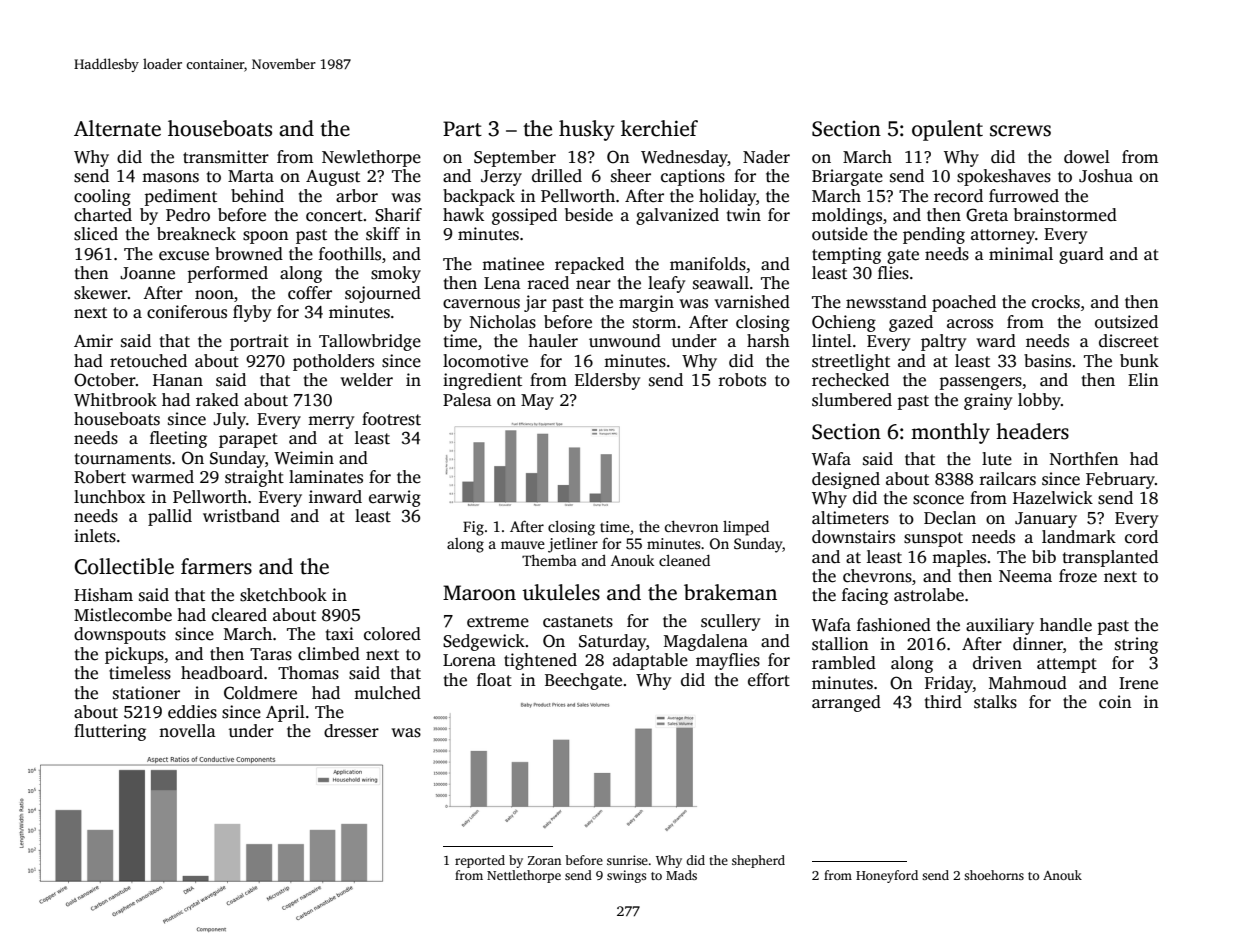 This screenshot has width=1233, height=952. I want to click on reported, so click(480, 861).
